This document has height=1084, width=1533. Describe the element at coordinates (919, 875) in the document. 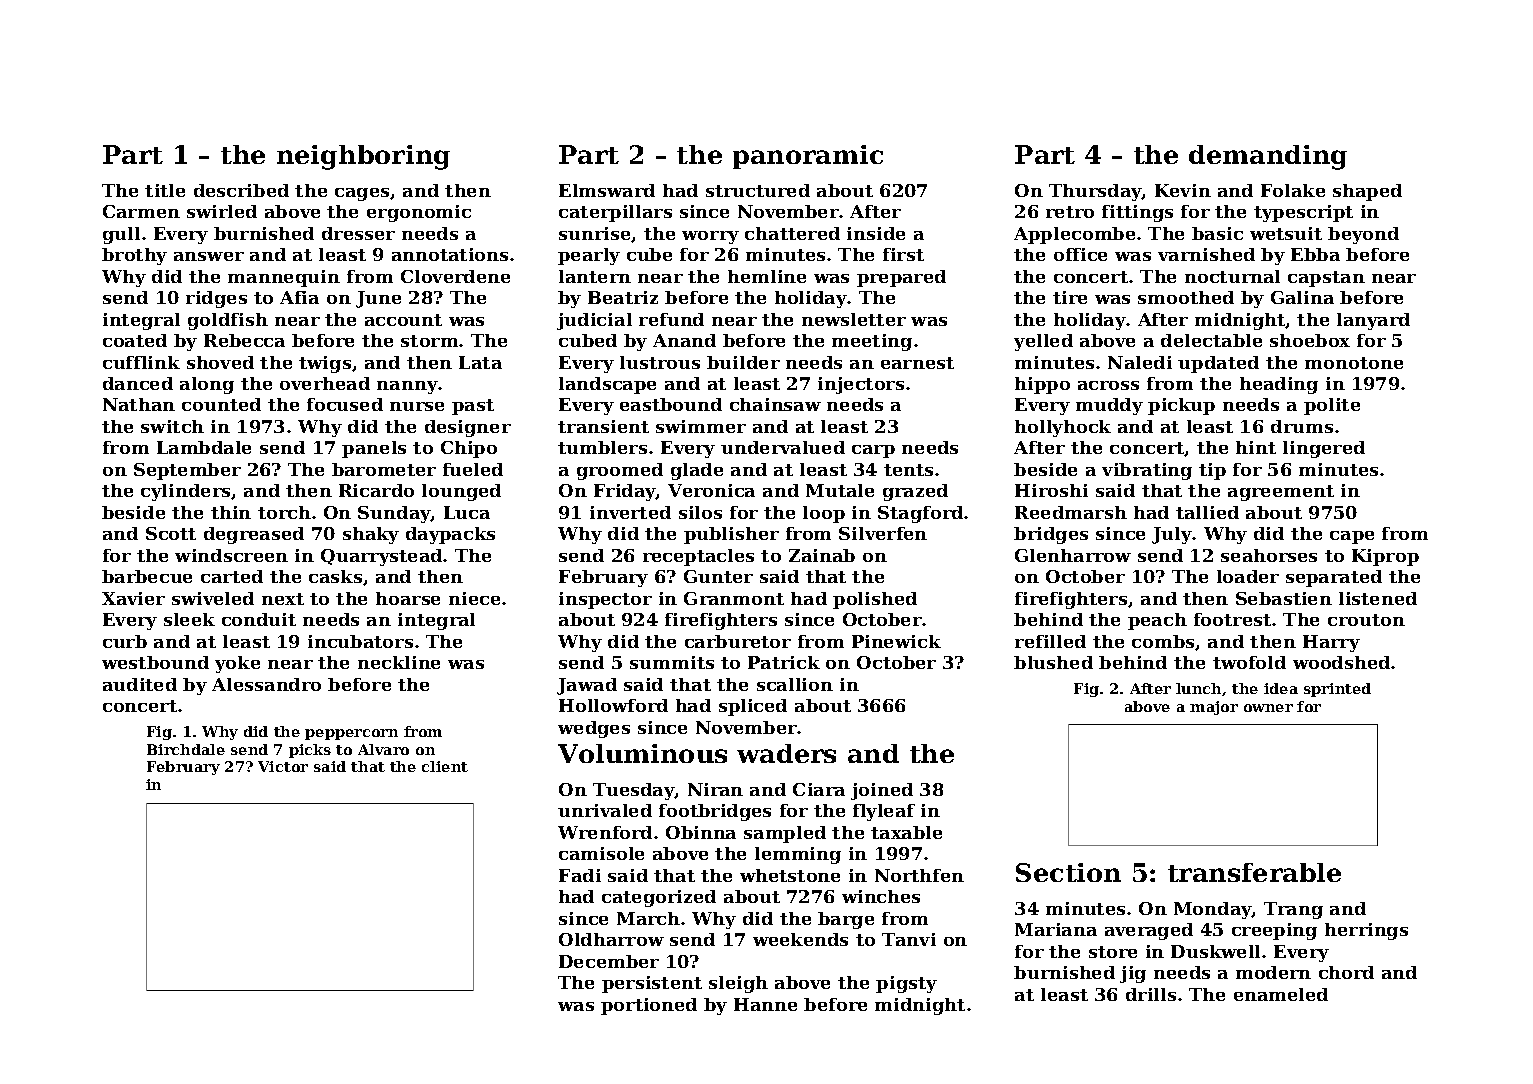

I see `Northfen` at that location.
